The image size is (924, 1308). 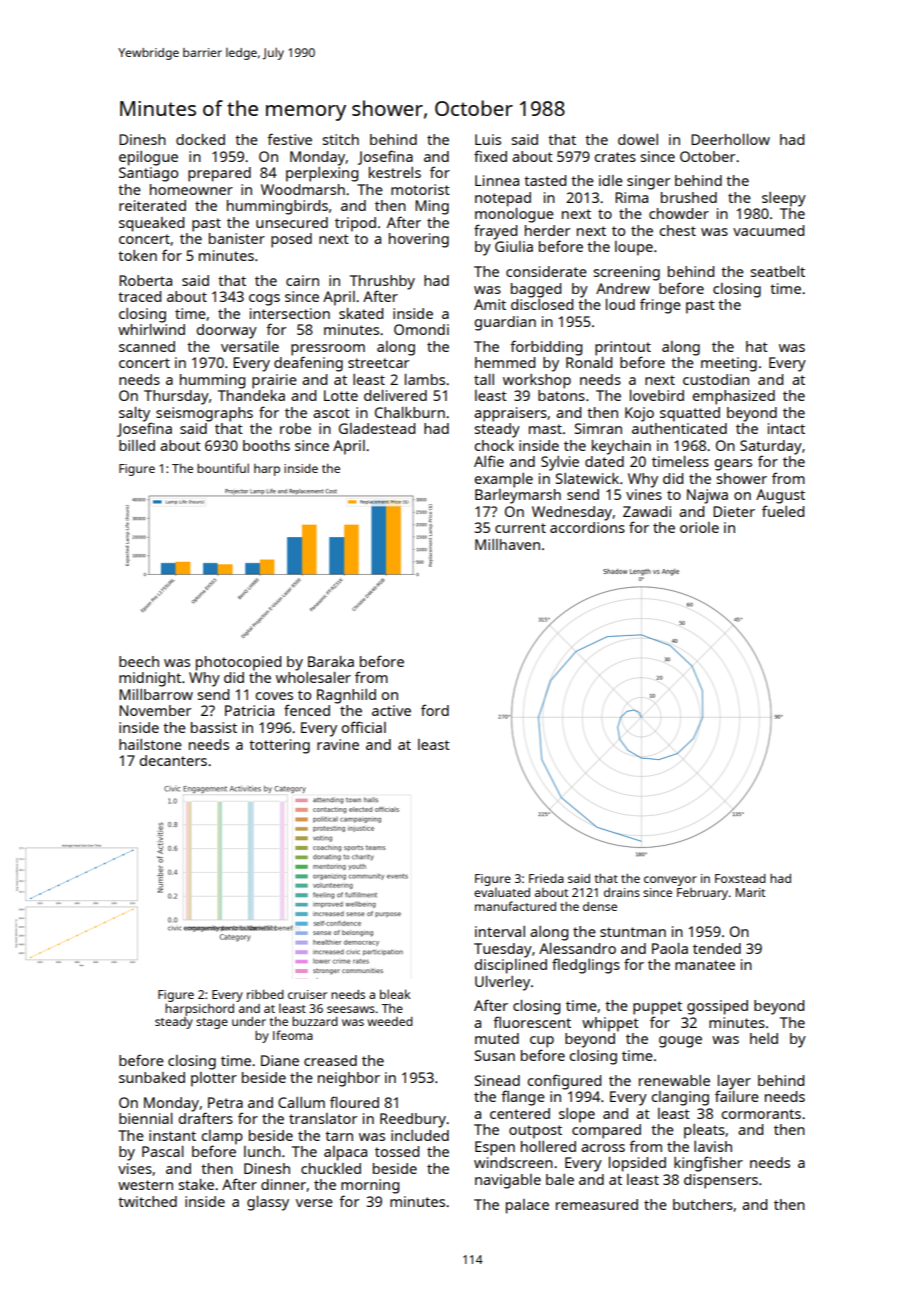 What do you see at coordinates (638, 139) in the image?
I see `dowel` at bounding box center [638, 139].
